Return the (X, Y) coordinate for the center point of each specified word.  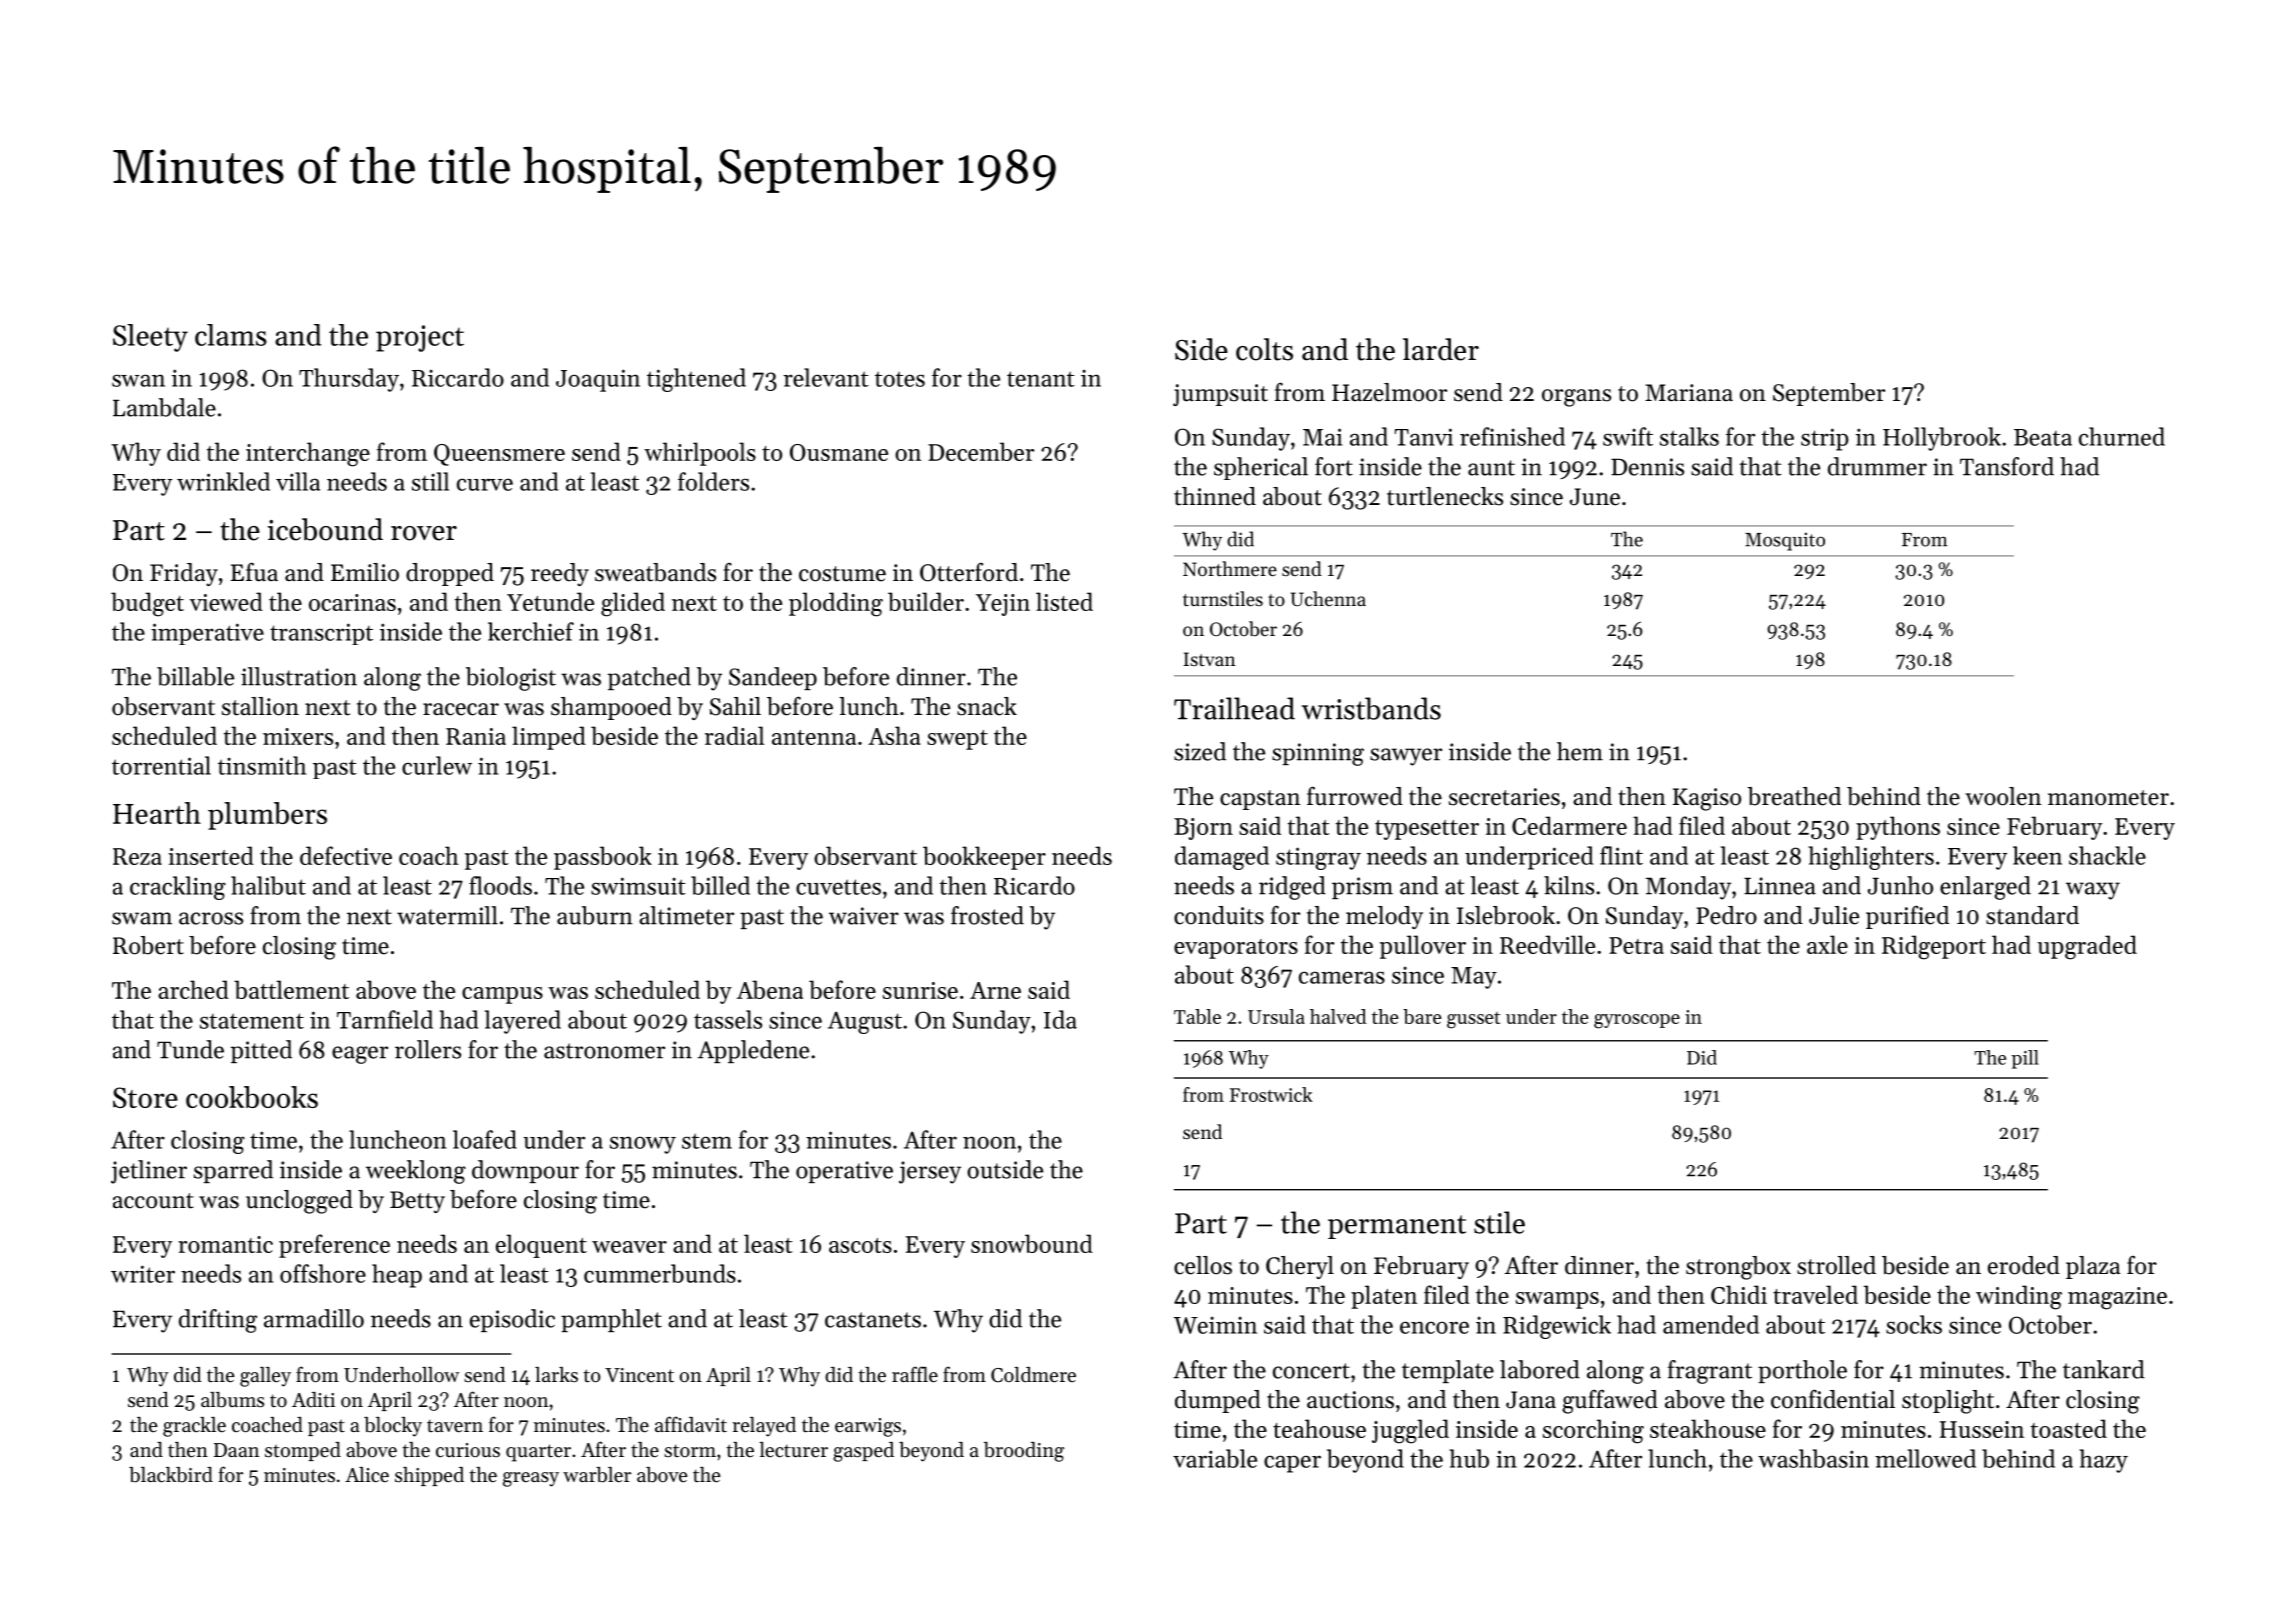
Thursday (349, 380)
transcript (321, 634)
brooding (1024, 1452)
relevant (826, 377)
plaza (2093, 1267)
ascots (860, 1245)
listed (1064, 601)
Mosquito (1785, 541)
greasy (531, 1479)
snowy (643, 1145)
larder (1441, 349)
